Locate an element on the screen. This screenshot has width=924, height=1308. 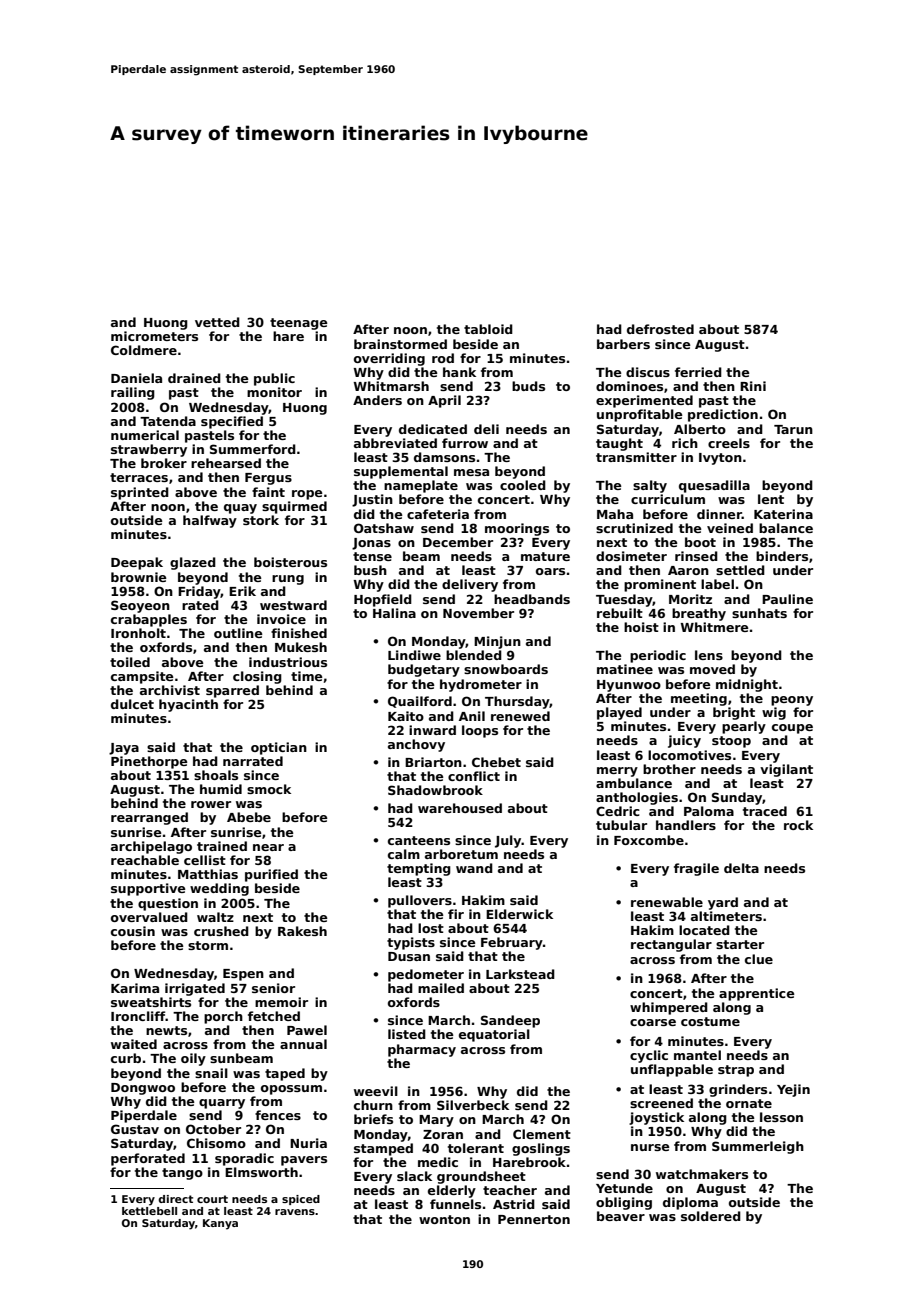
wig is located at coordinates (774, 713).
